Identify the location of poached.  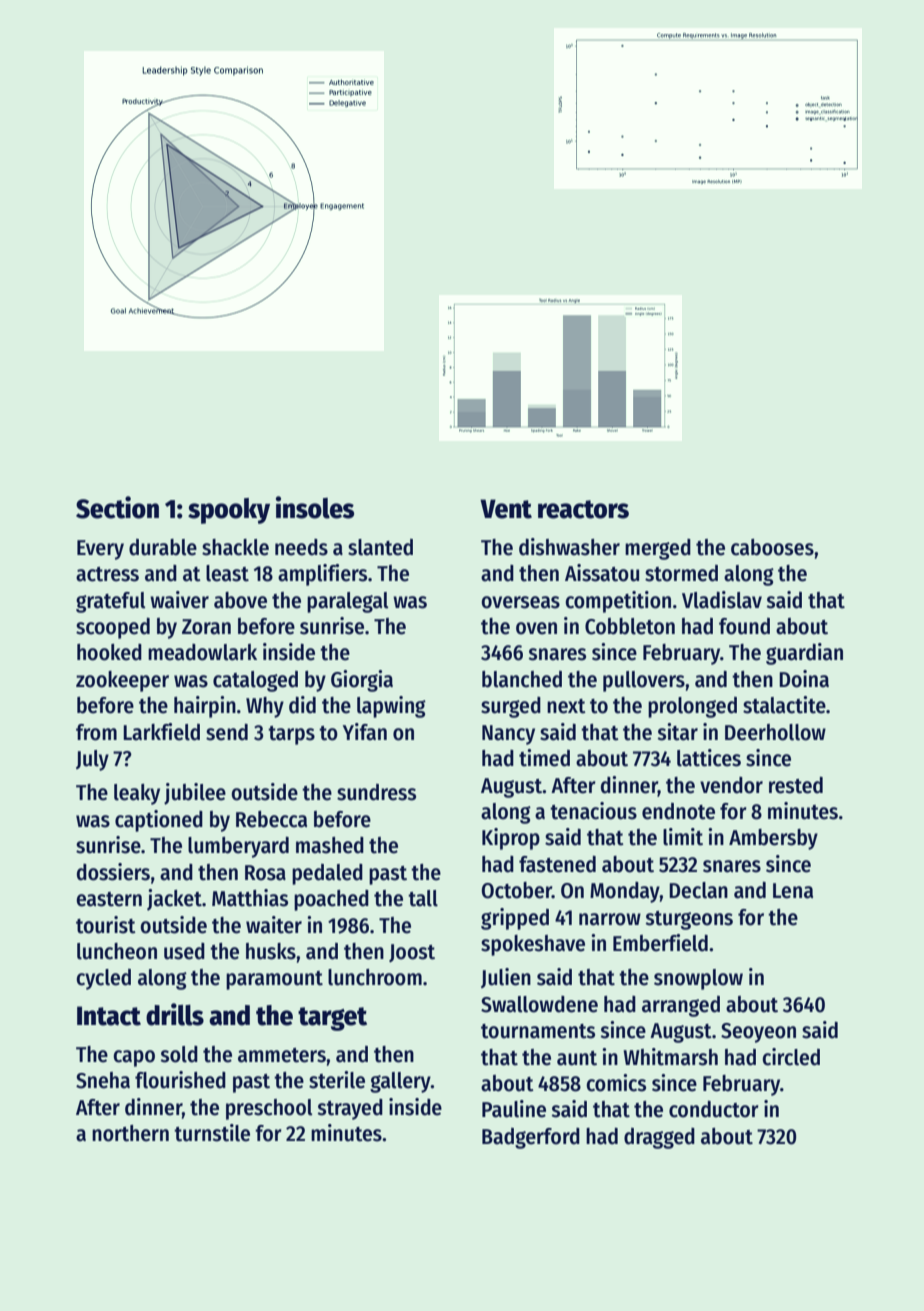
(331, 900).
